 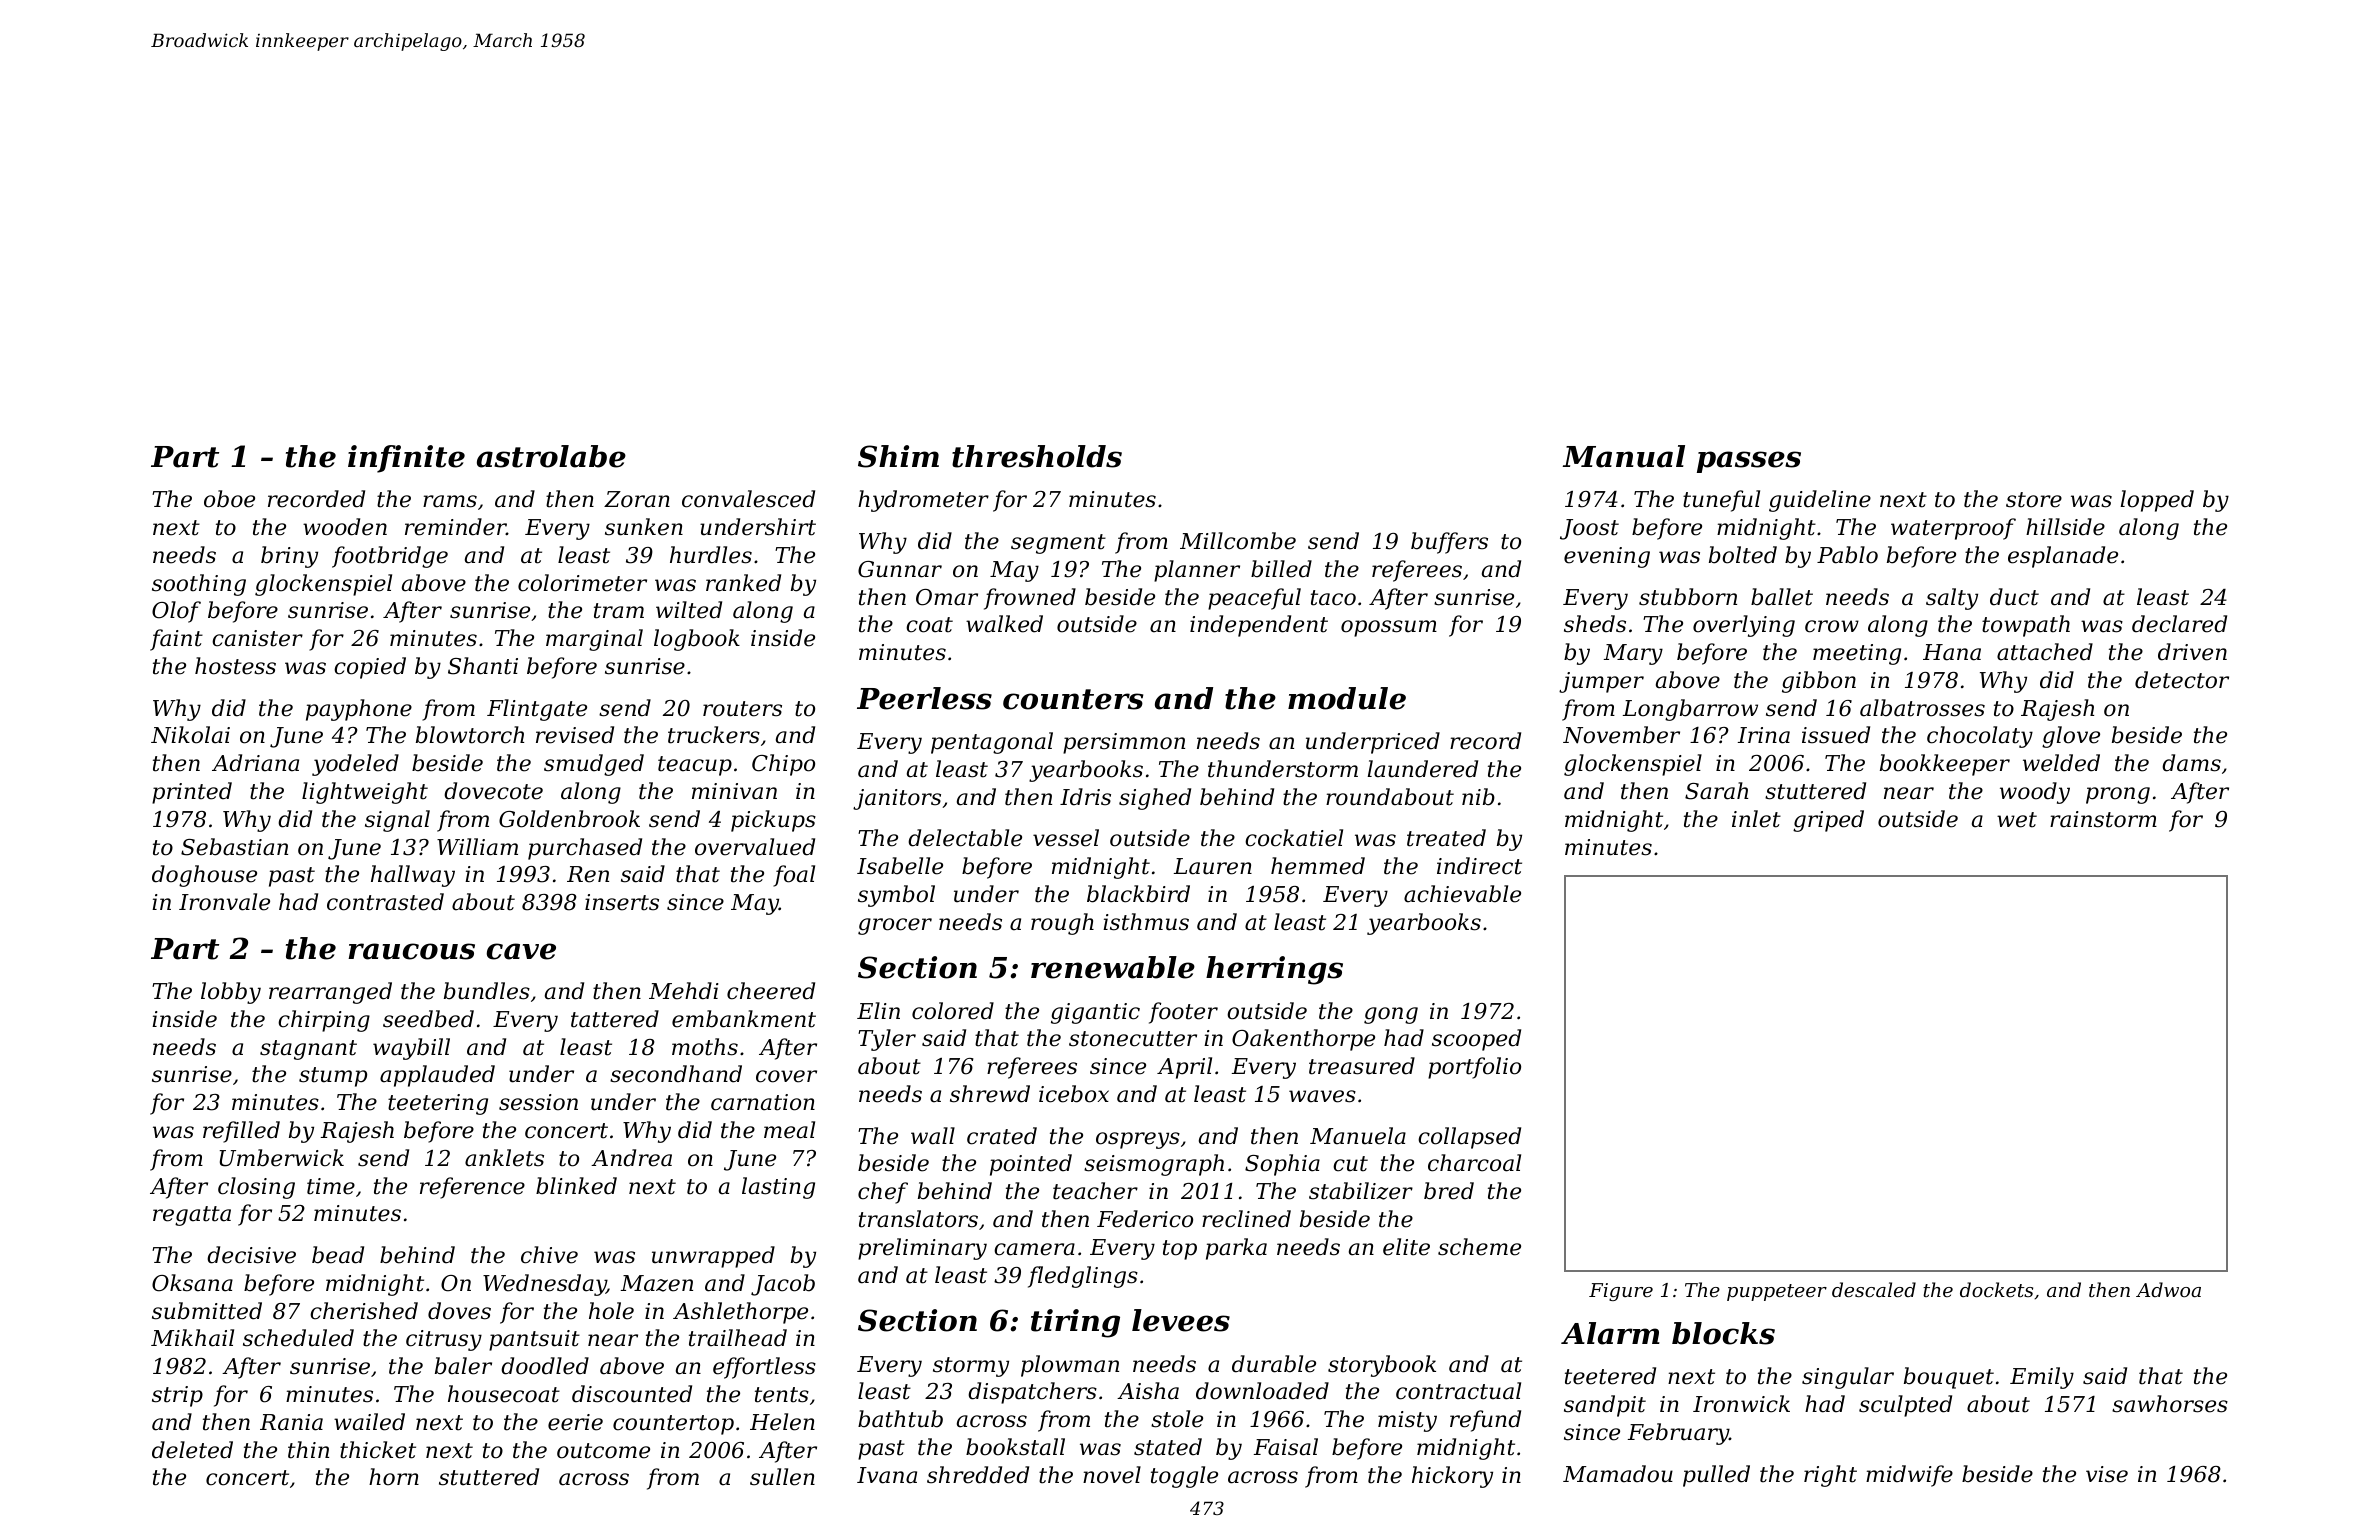 What do you see at coordinates (1145, 1219) in the page?
I see `Federico` at bounding box center [1145, 1219].
